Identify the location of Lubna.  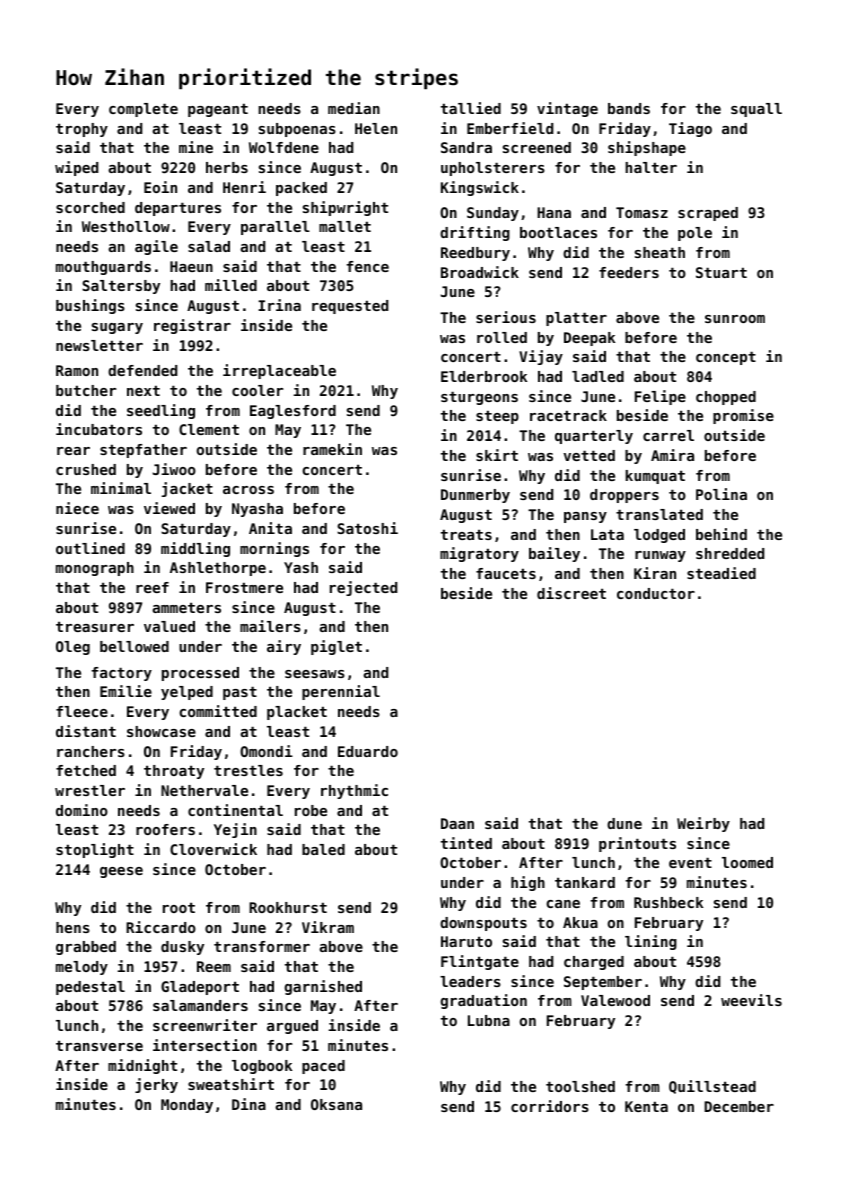
(489, 1020).
